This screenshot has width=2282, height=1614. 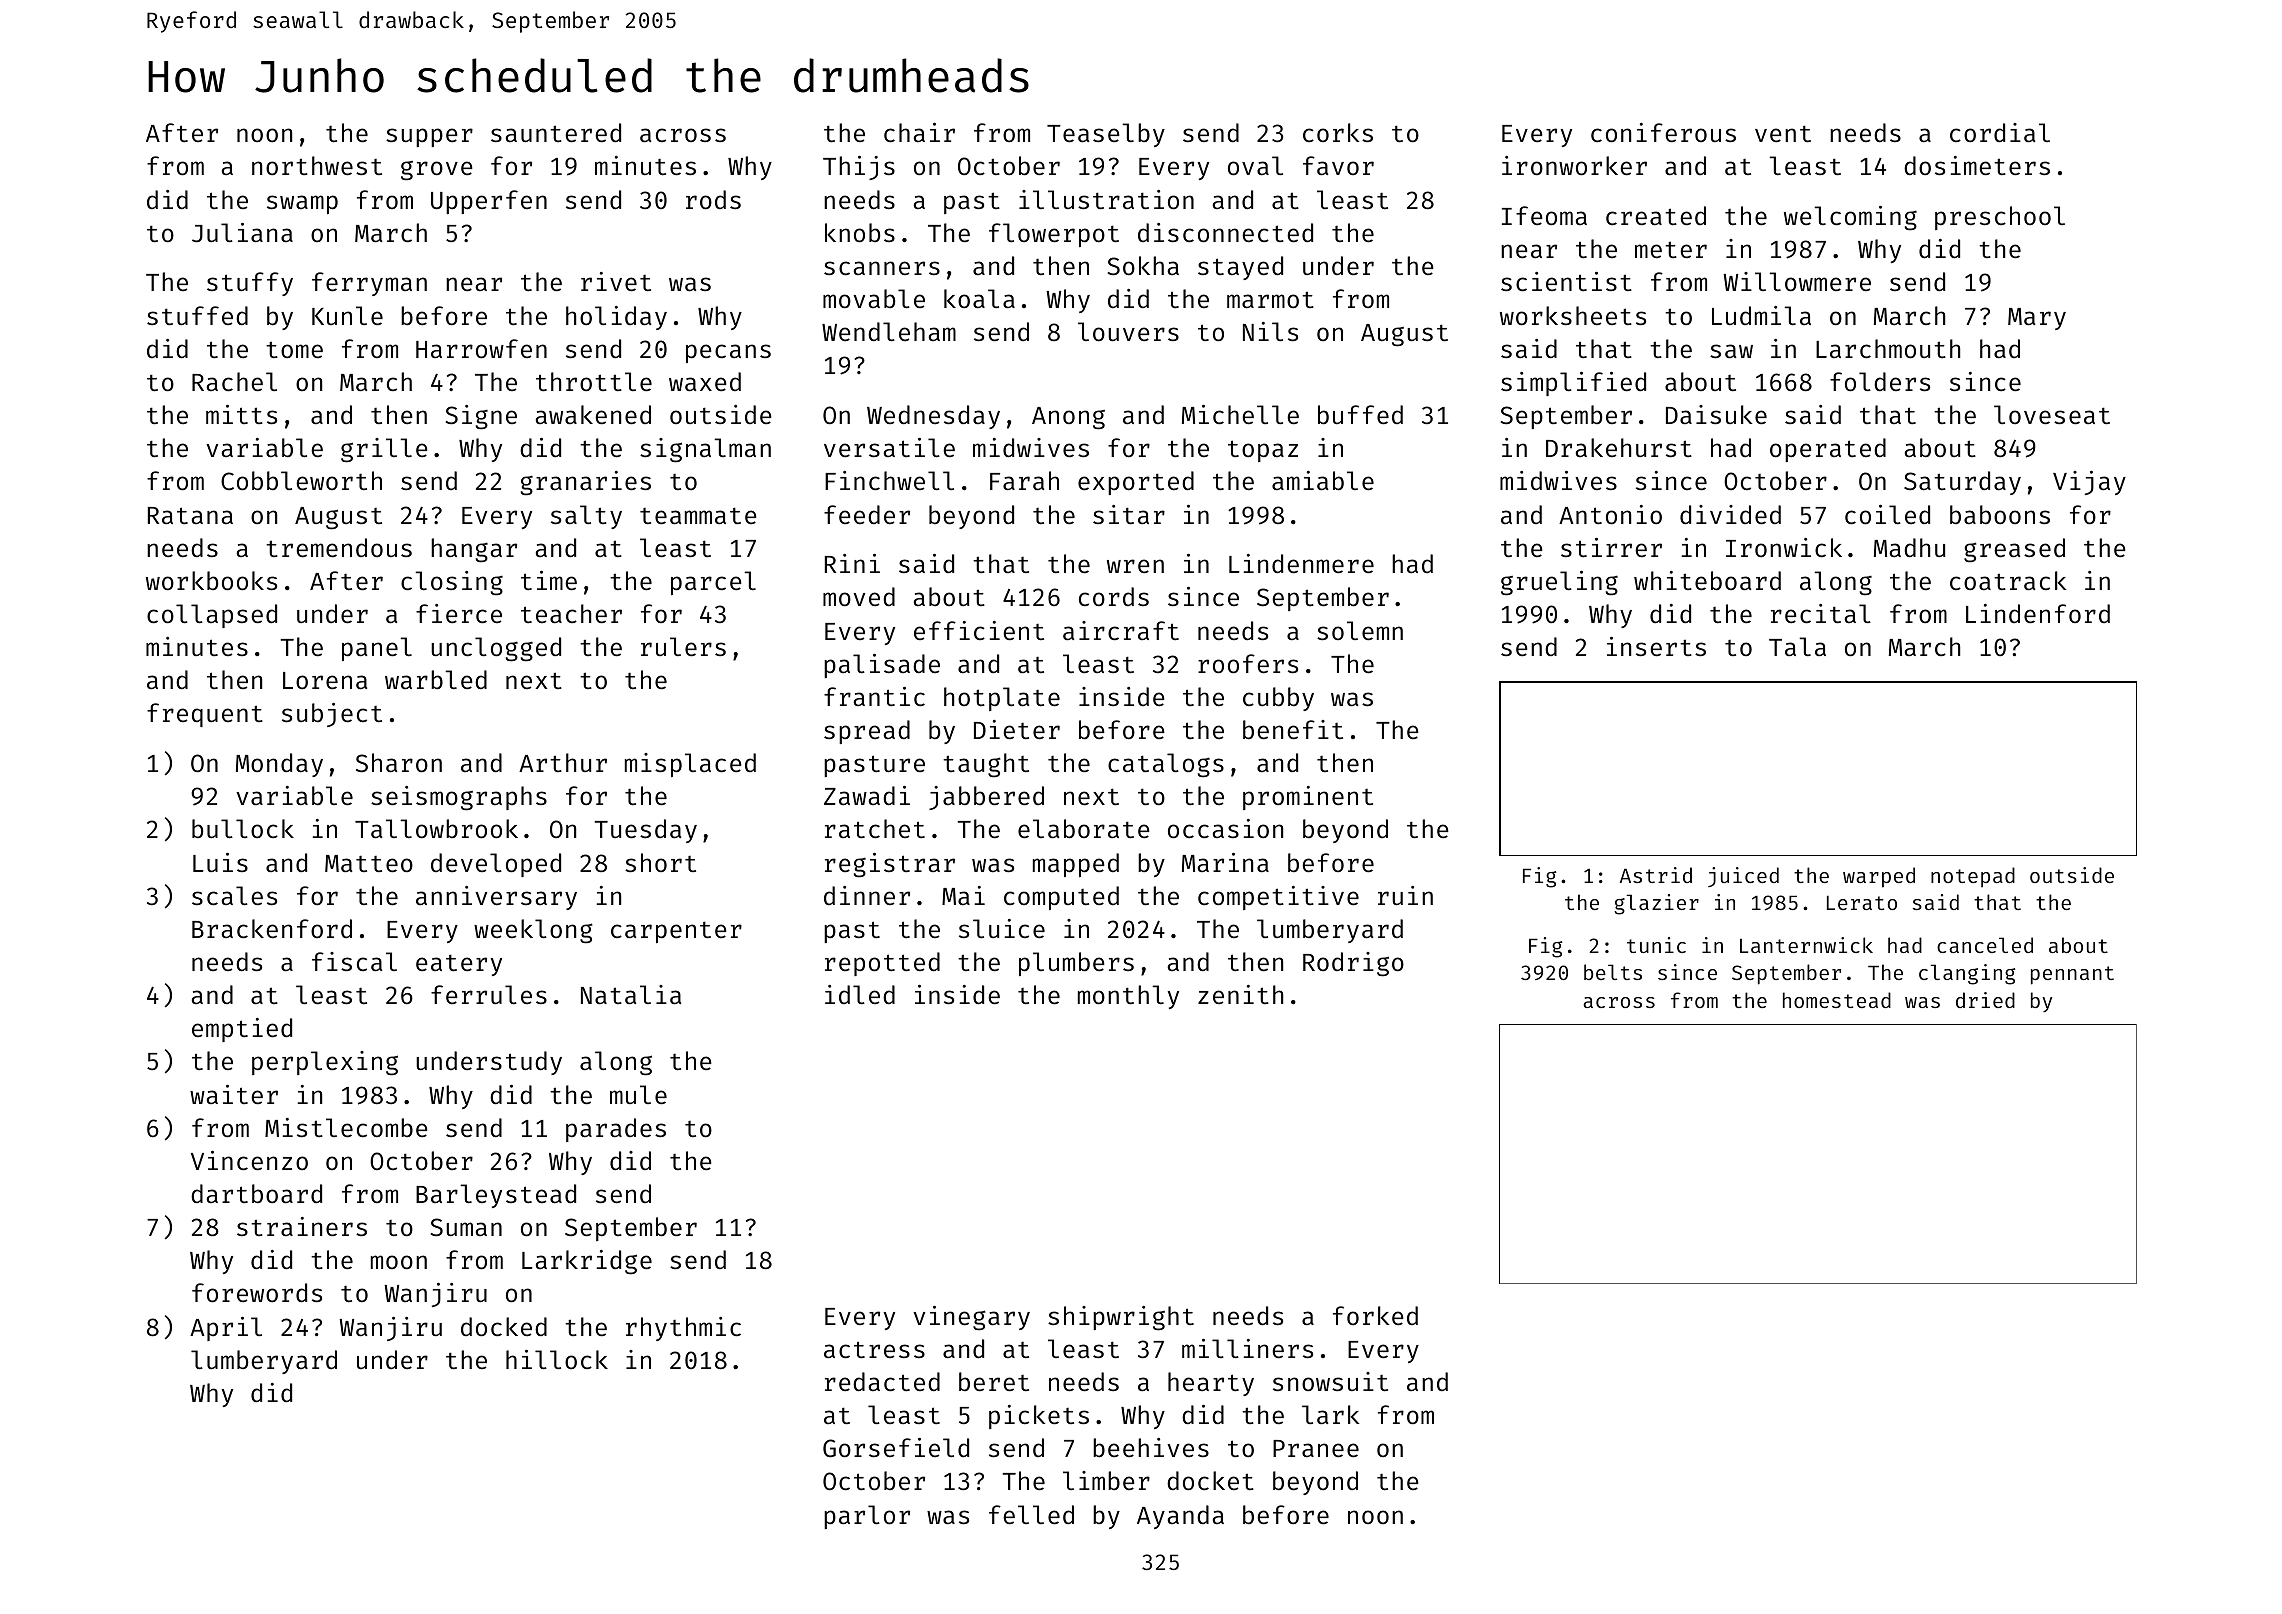 I want to click on carpenter, so click(x=676, y=932).
